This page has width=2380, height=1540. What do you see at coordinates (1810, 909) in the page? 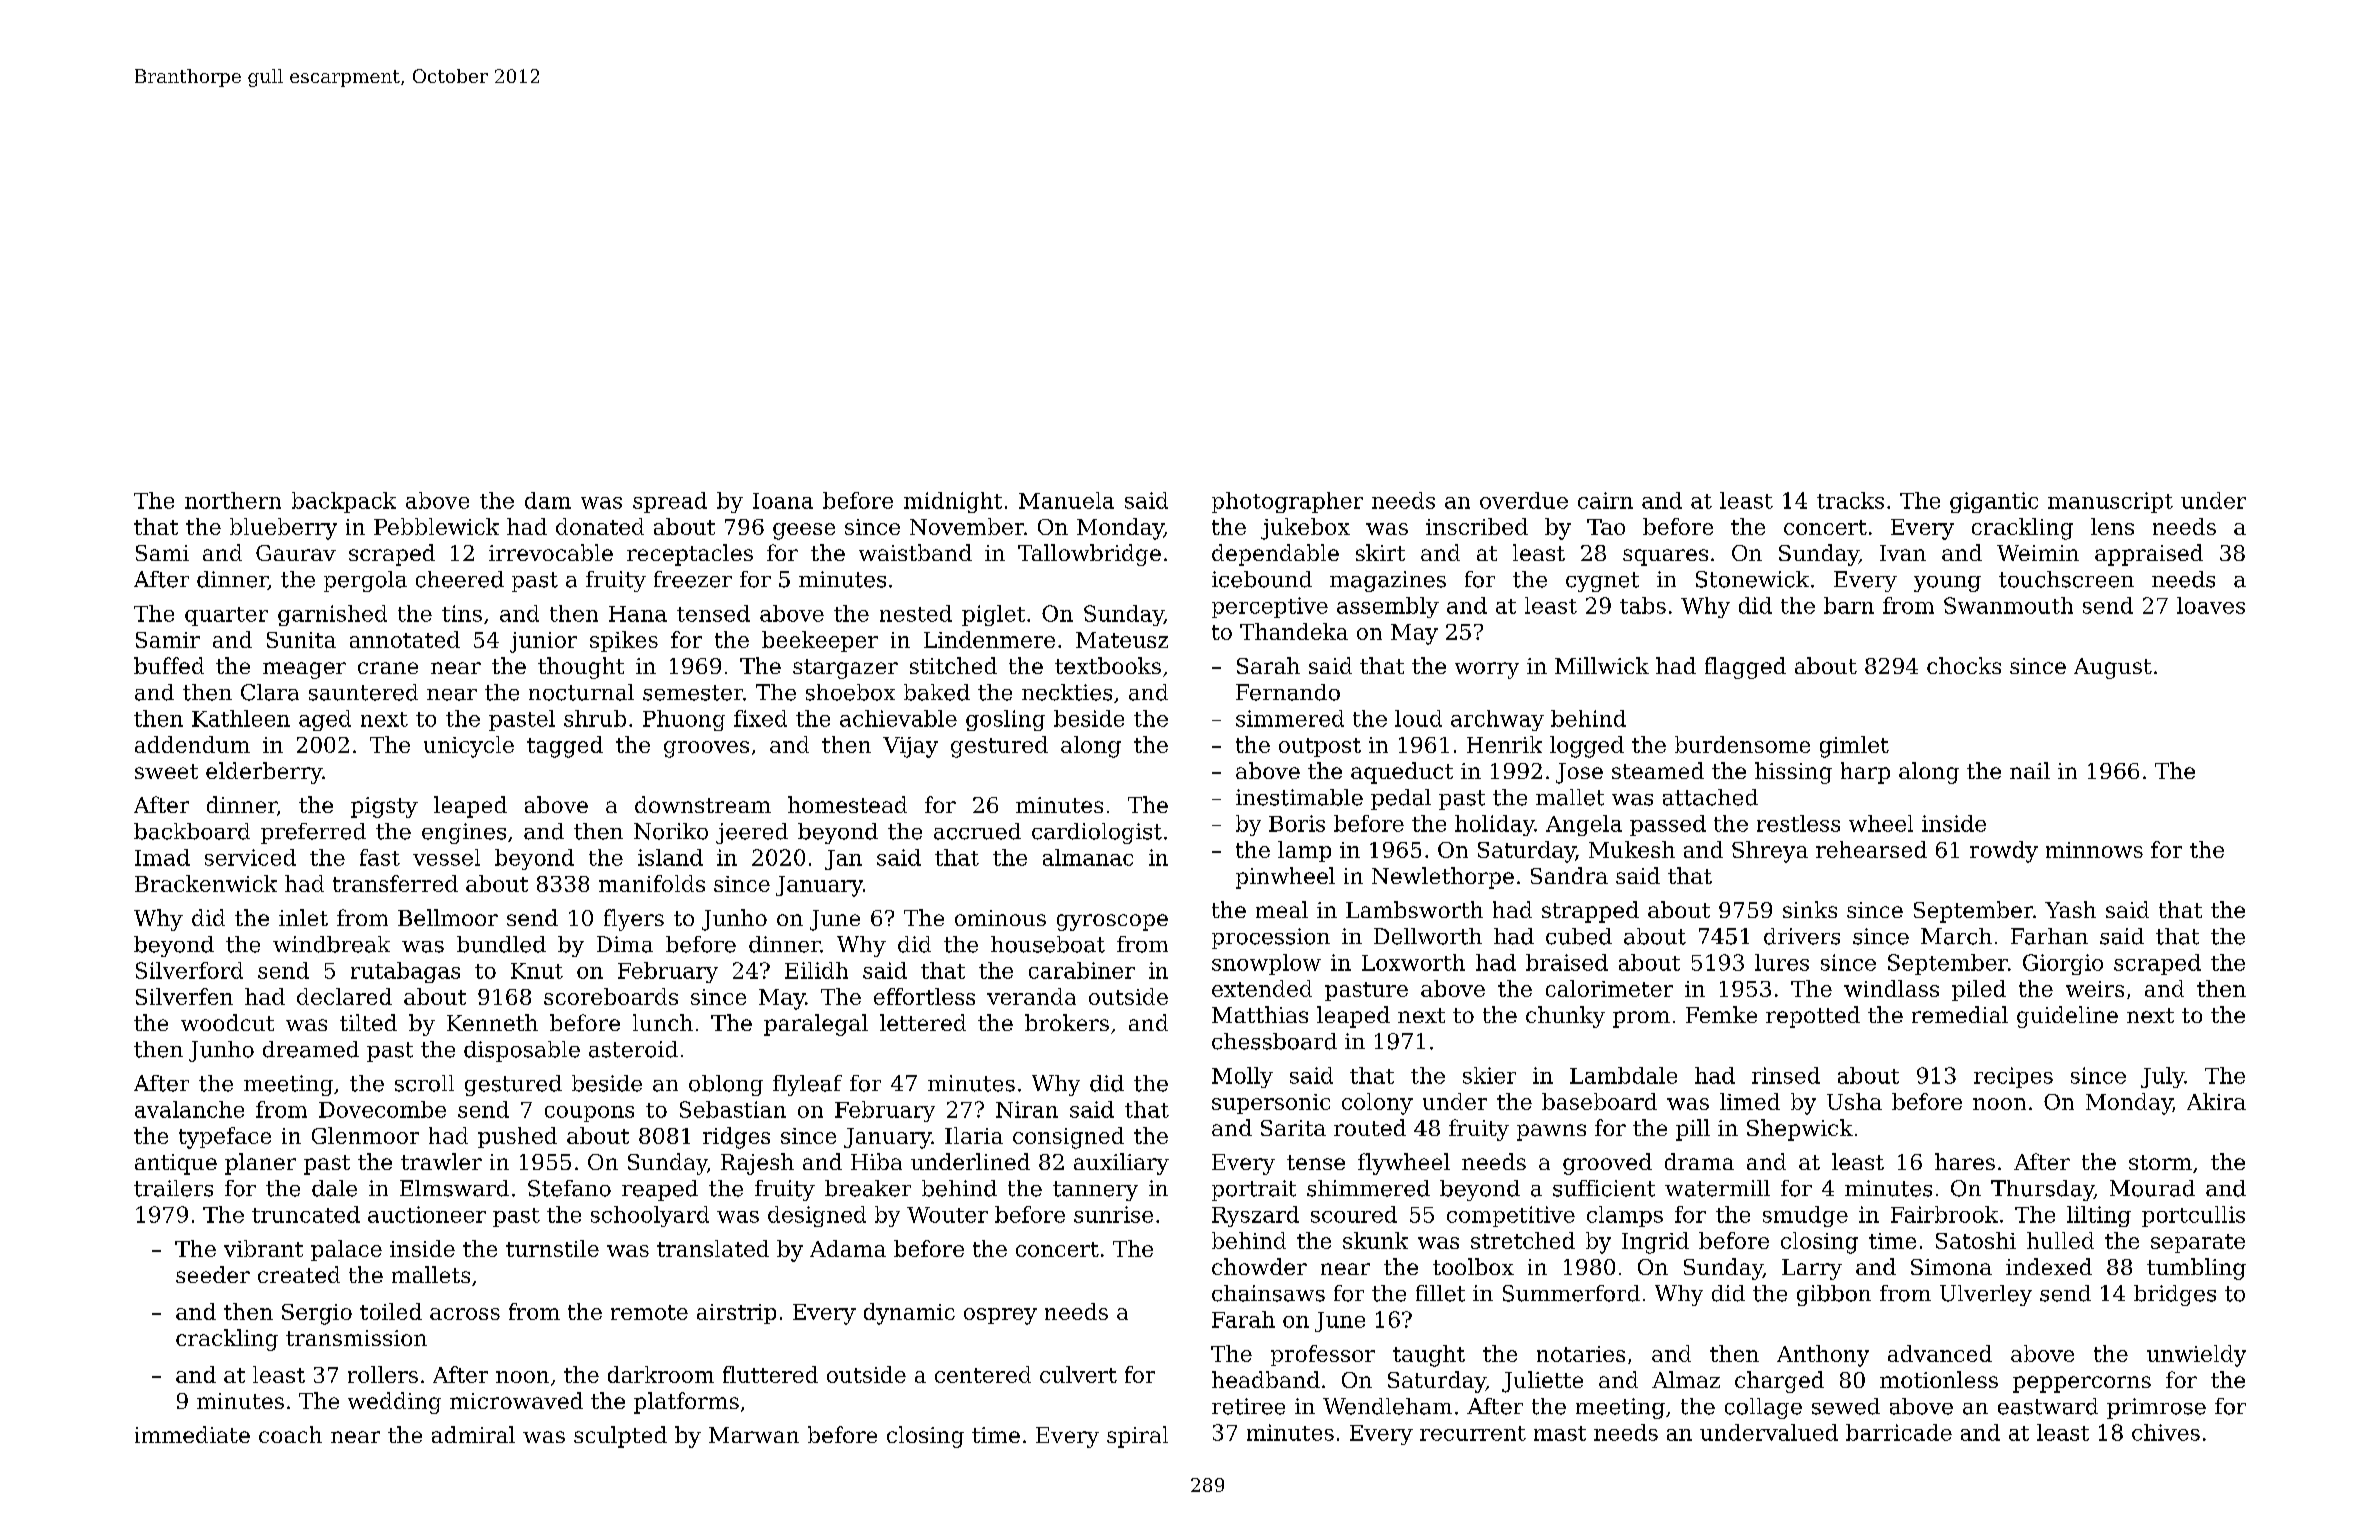
I see `sinks` at bounding box center [1810, 909].
